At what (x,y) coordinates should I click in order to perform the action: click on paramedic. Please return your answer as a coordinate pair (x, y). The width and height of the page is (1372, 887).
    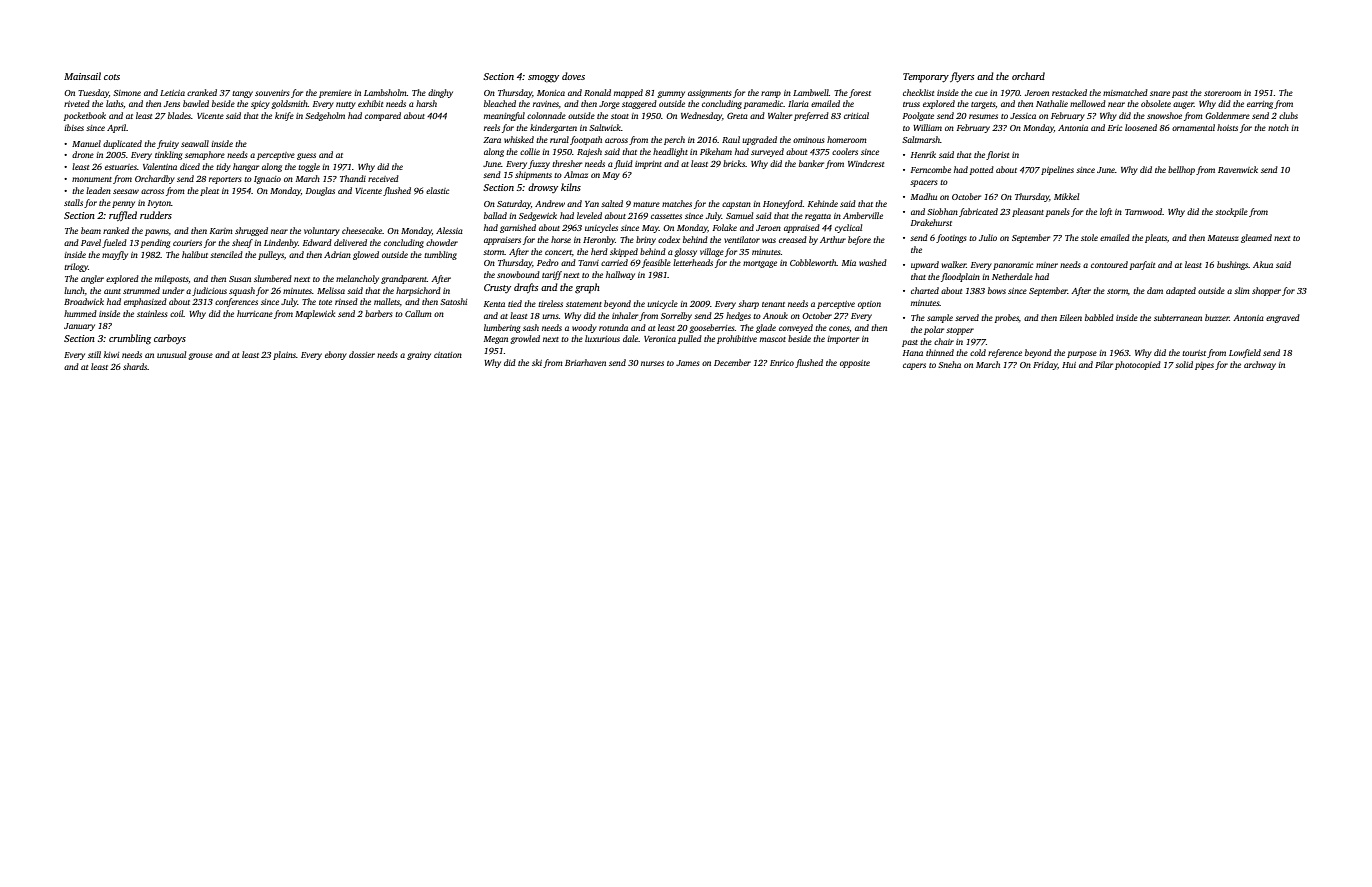
    Looking at the image, I should click on (763, 104).
